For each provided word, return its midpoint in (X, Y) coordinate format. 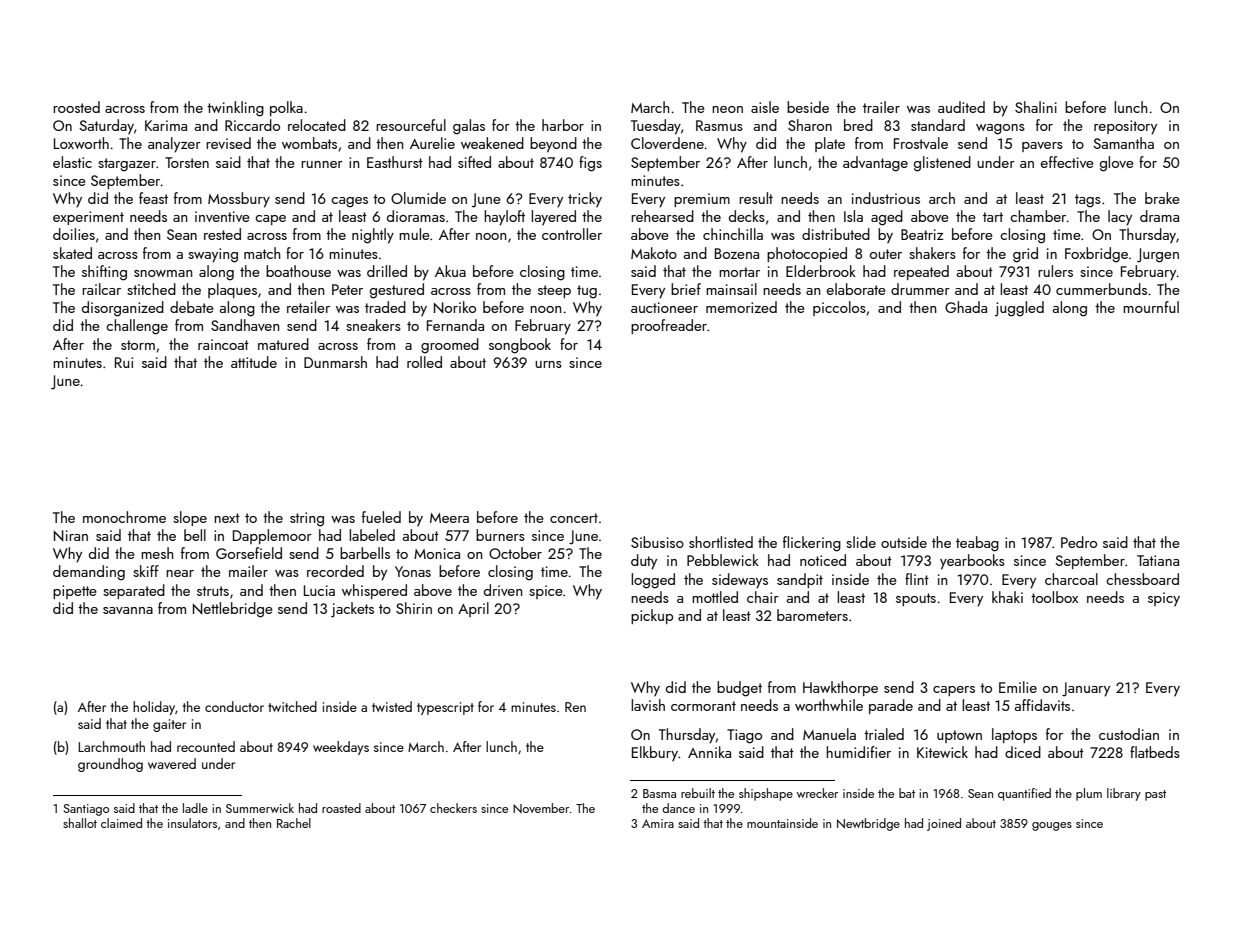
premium (702, 200)
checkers (453, 808)
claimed (121, 823)
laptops (1014, 735)
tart (993, 217)
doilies (74, 234)
